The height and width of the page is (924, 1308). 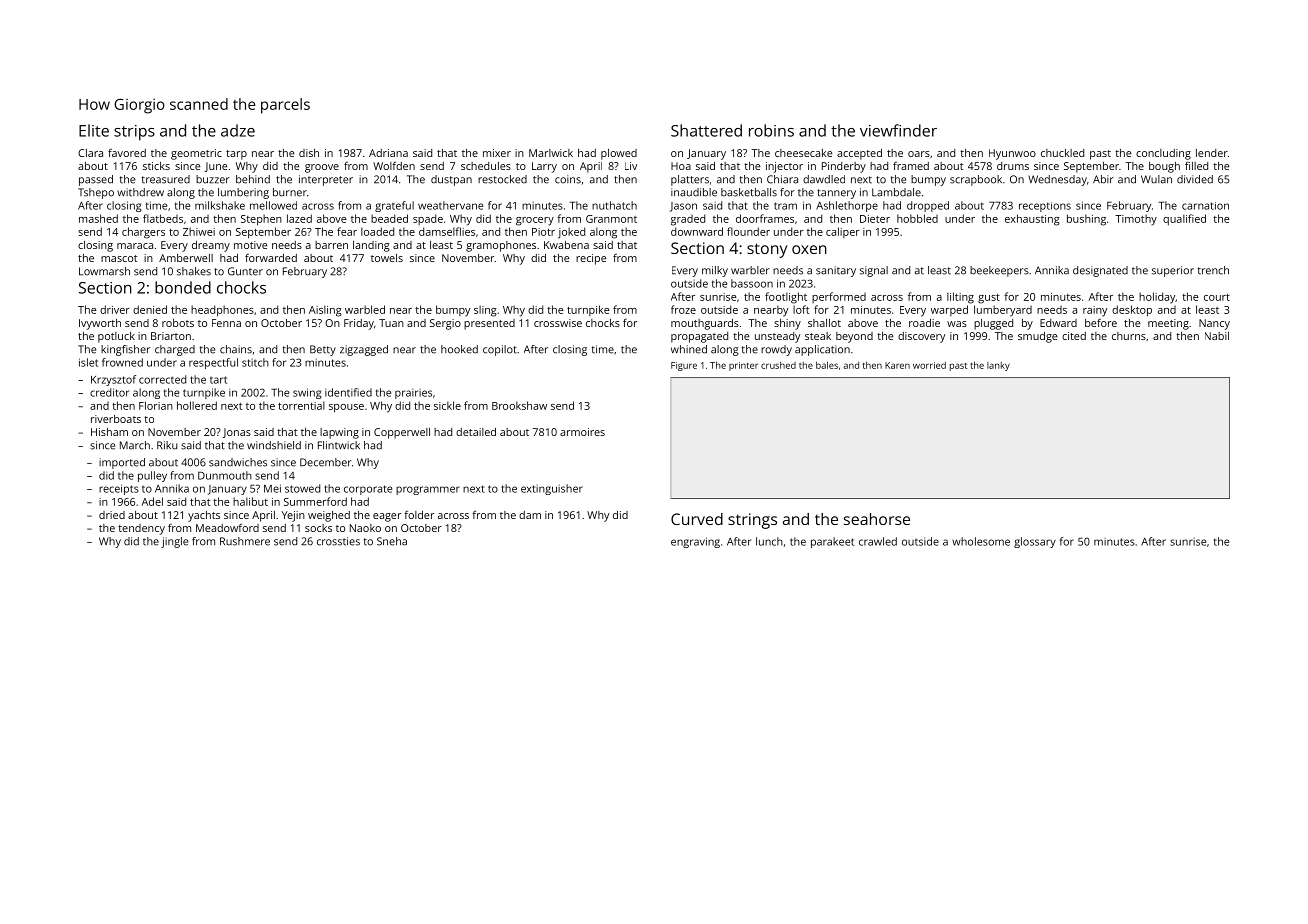 I want to click on robins, so click(x=771, y=130).
